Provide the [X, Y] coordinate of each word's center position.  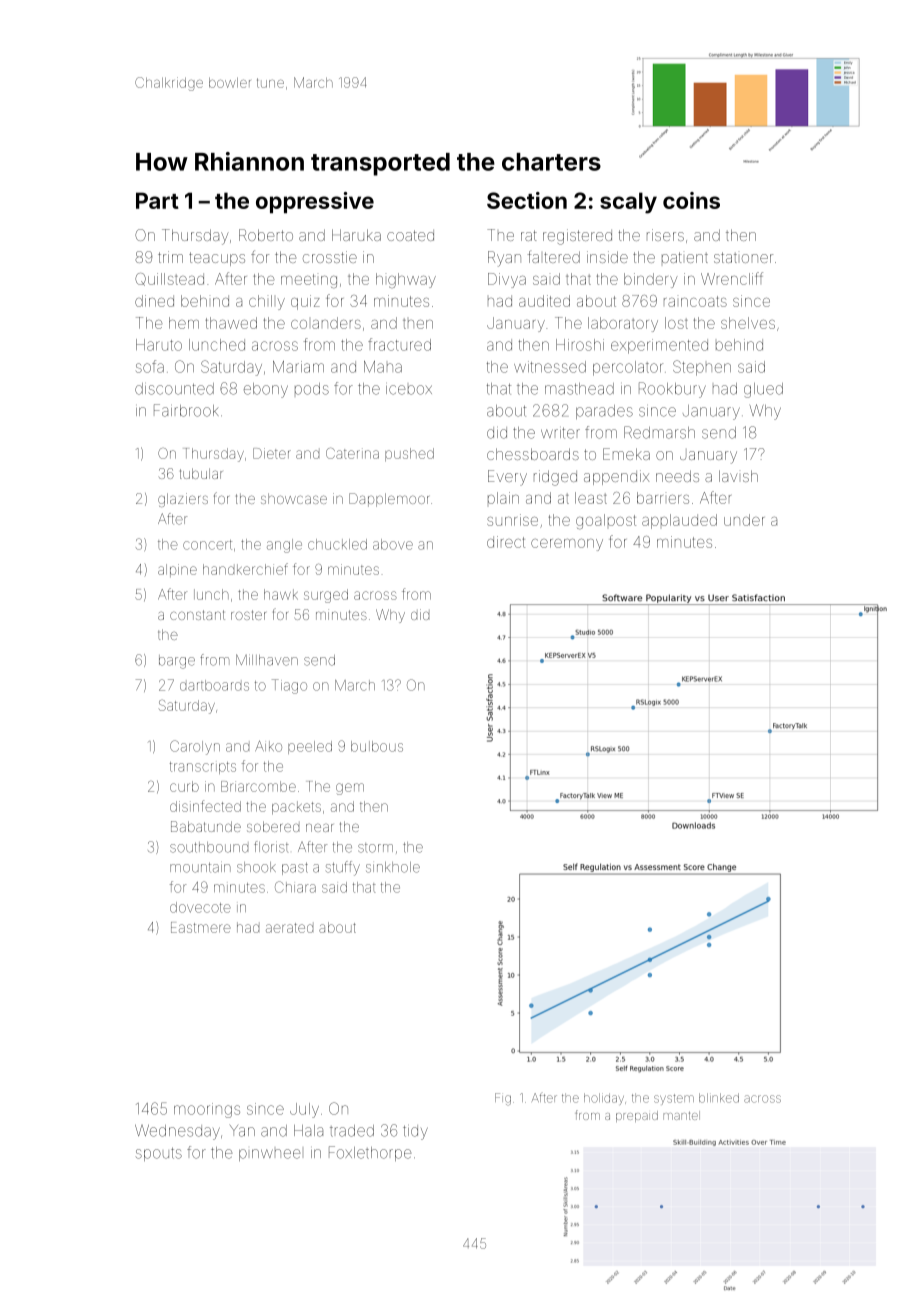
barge [177, 662]
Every [507, 478]
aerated [289, 928]
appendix [616, 477]
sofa [150, 366]
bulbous [377, 746]
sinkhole [393, 867]
